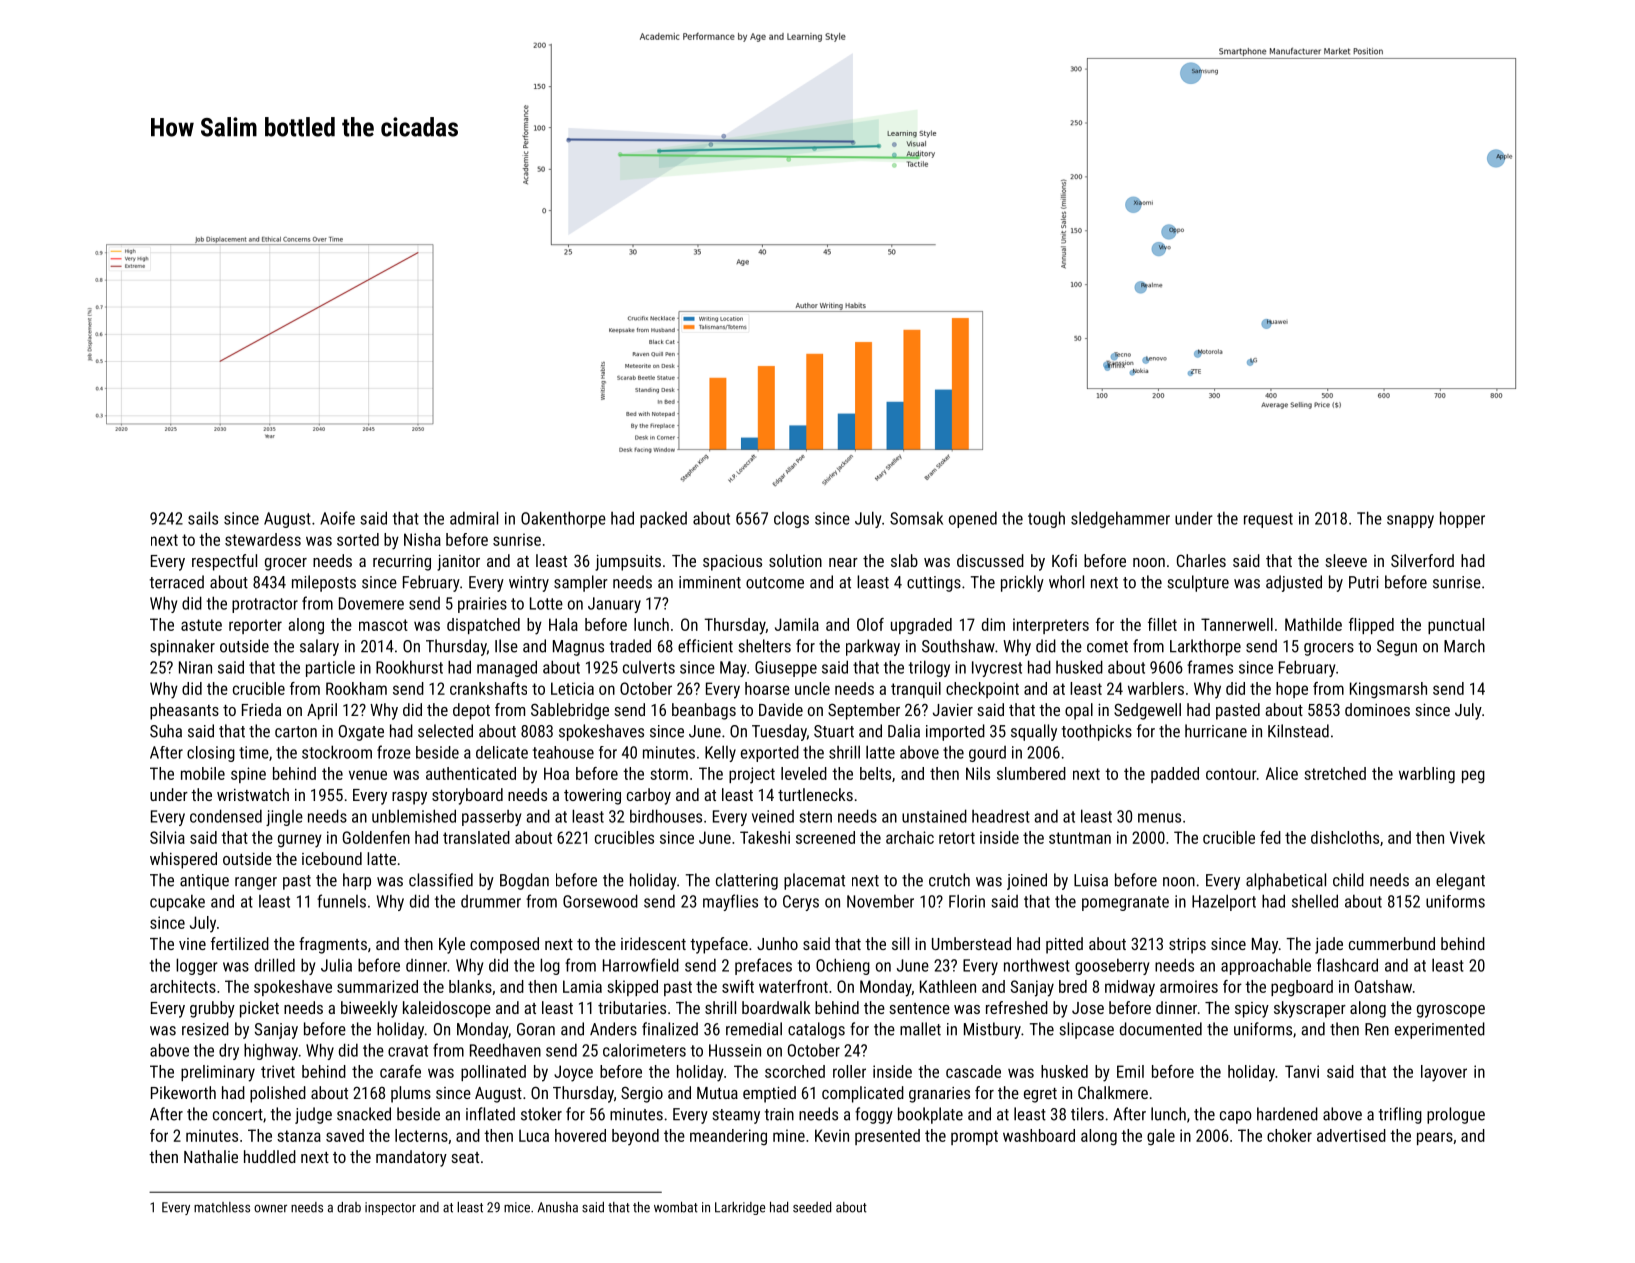  I want to click on Kyle, so click(452, 945).
